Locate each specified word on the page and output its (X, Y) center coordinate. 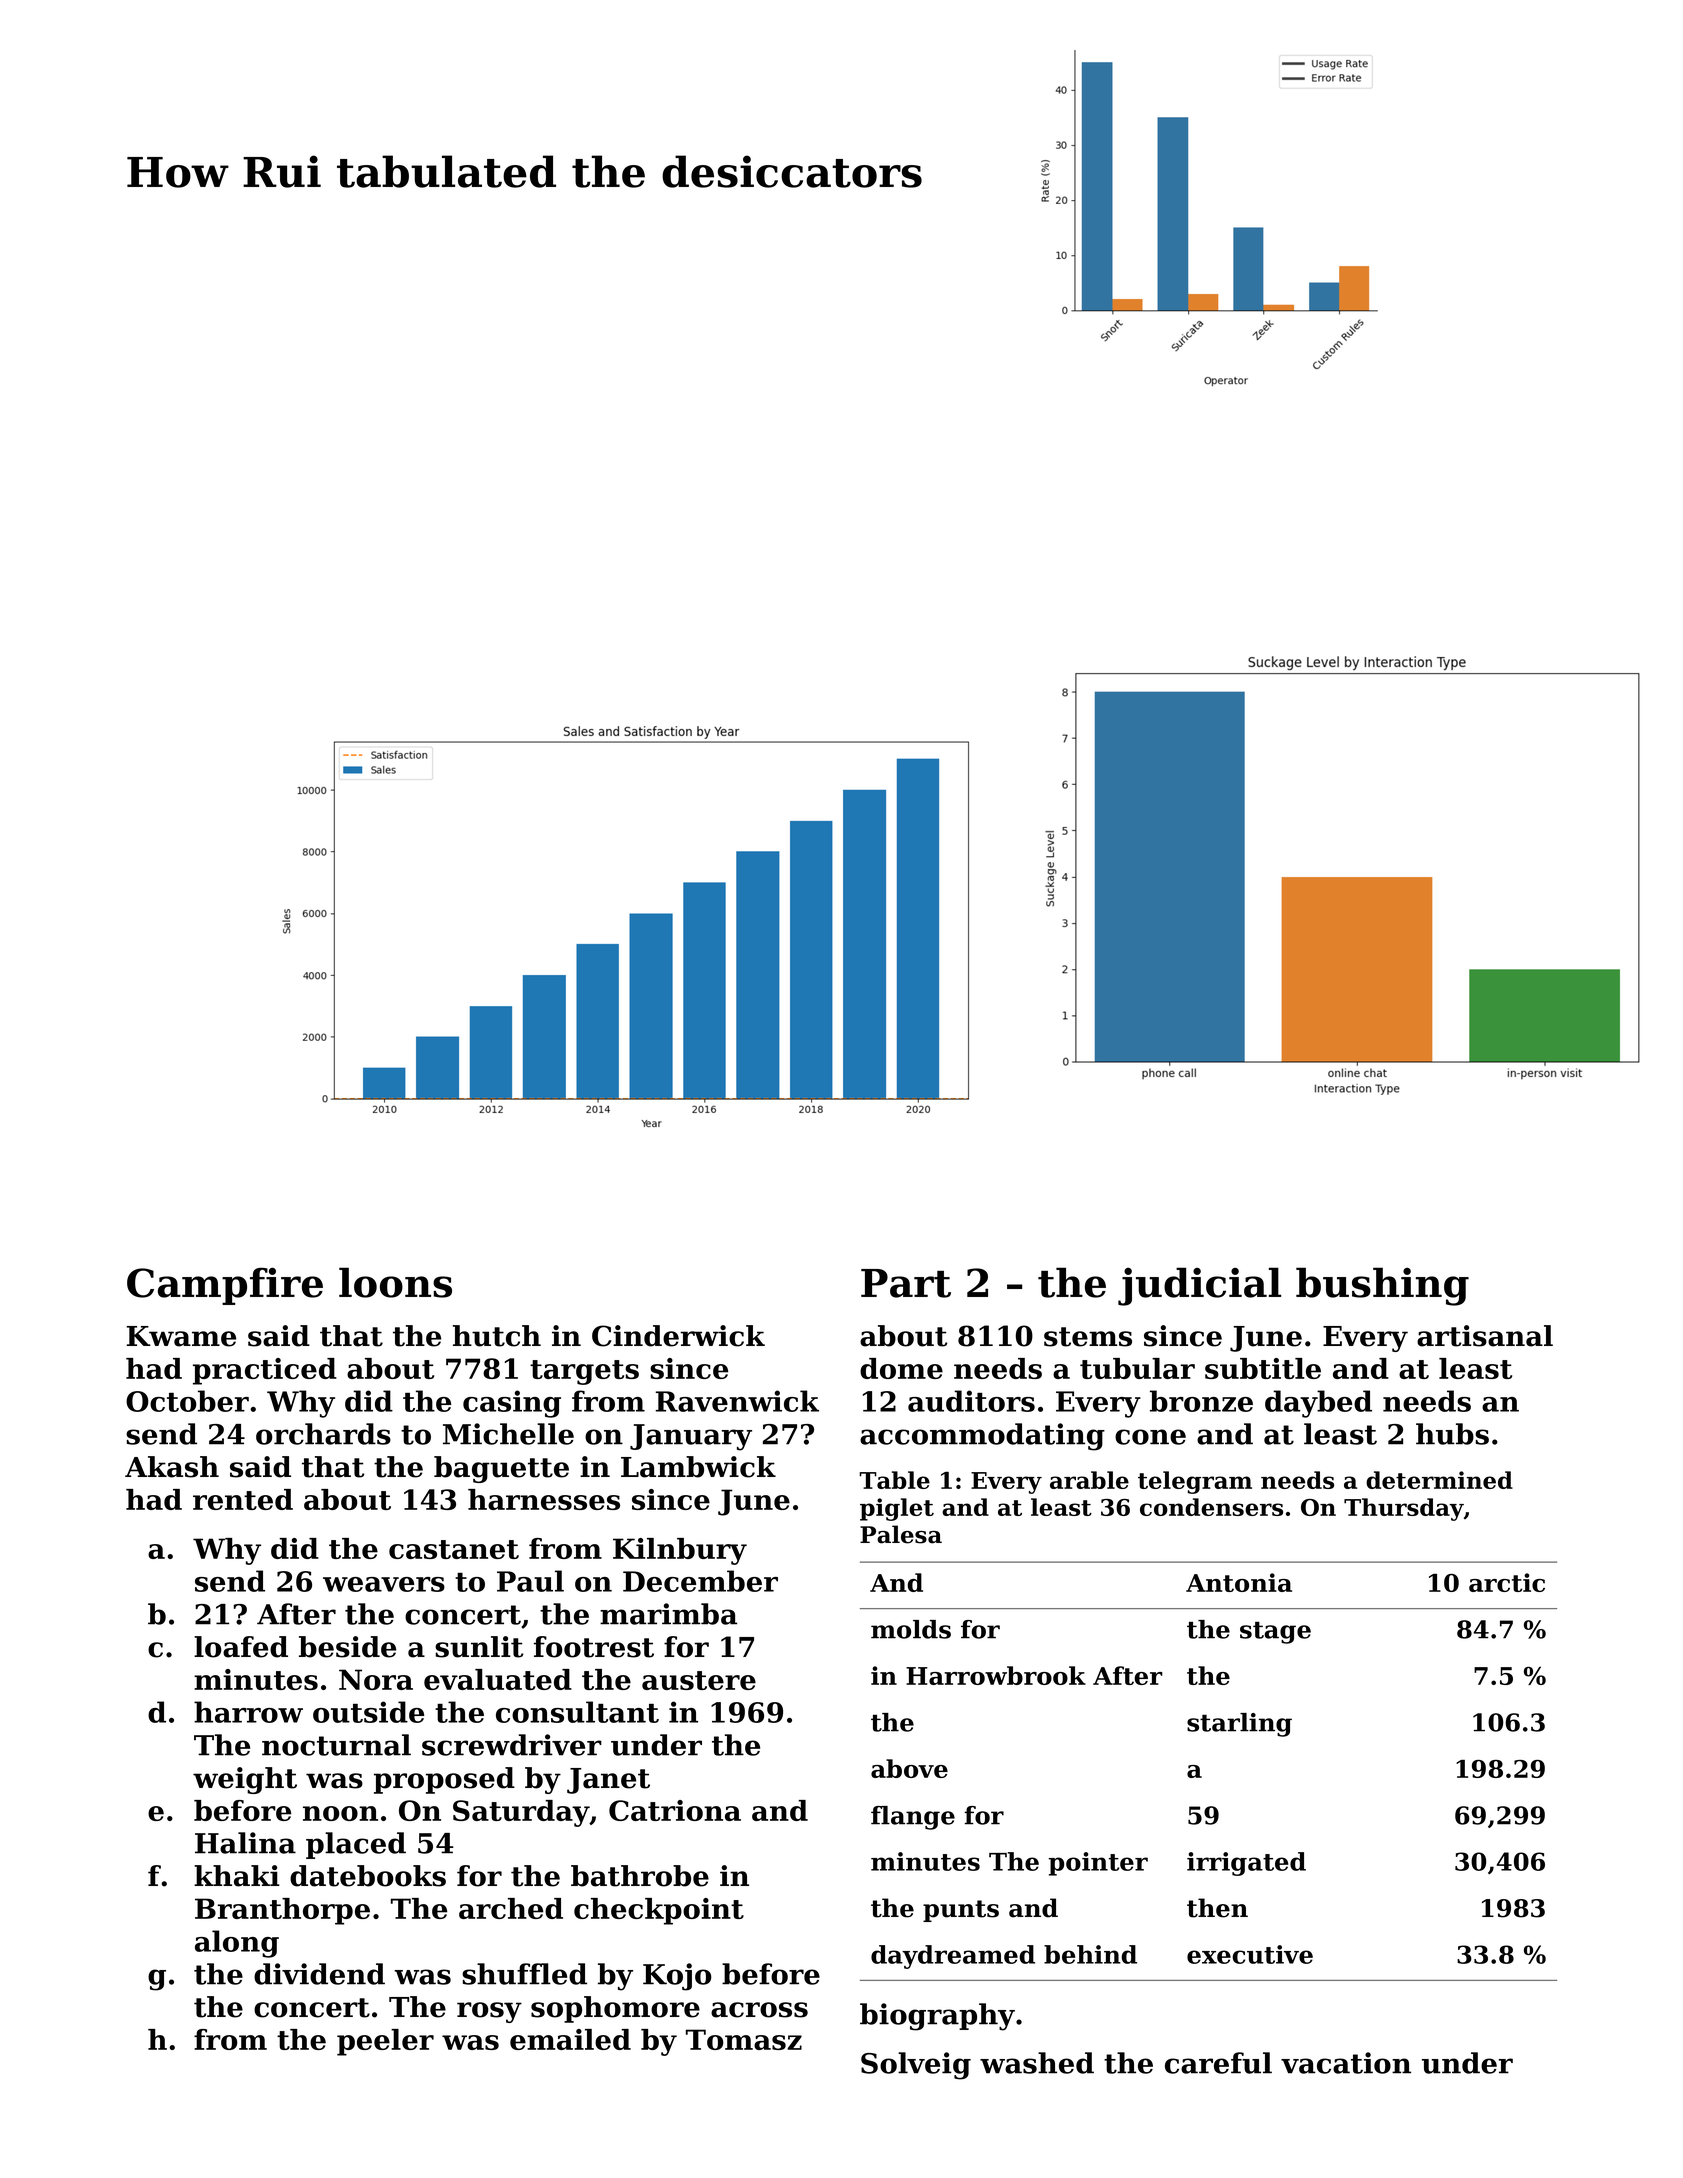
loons (395, 1282)
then (1217, 1908)
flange (913, 1818)
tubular (1137, 1368)
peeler (385, 2042)
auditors (971, 1401)
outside (368, 1712)
